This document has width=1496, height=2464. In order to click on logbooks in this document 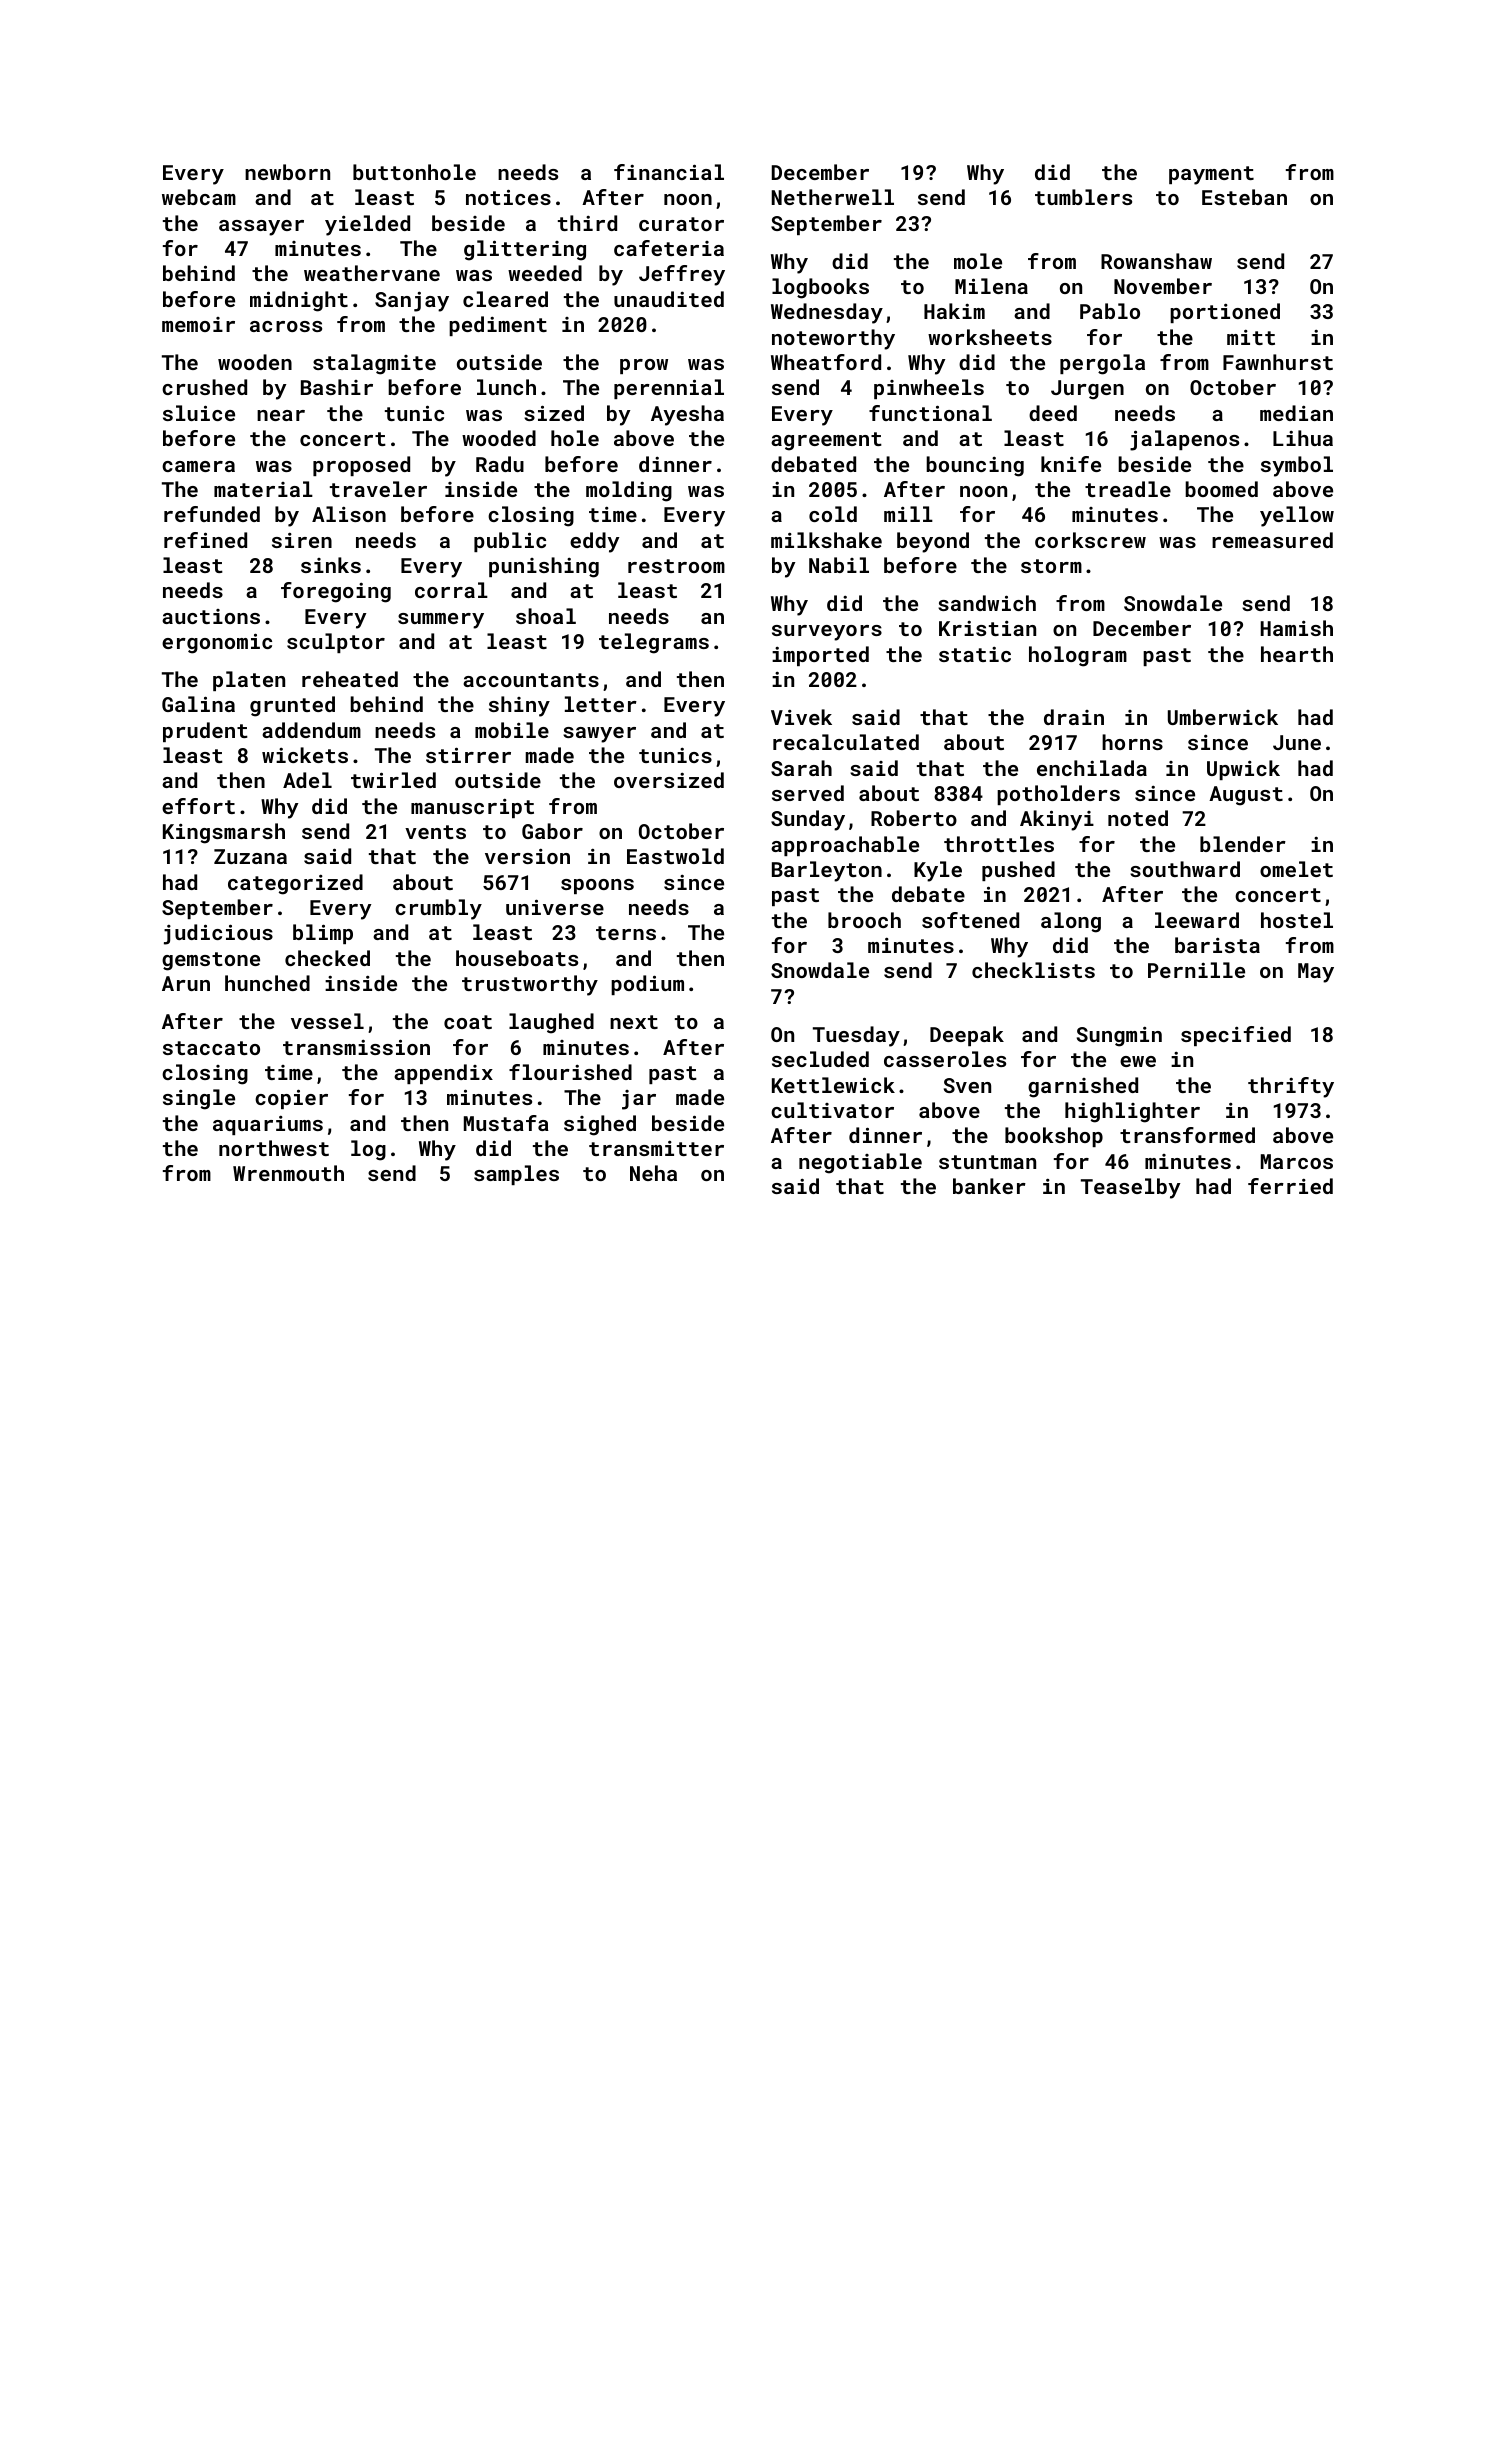, I will do `click(820, 288)`.
